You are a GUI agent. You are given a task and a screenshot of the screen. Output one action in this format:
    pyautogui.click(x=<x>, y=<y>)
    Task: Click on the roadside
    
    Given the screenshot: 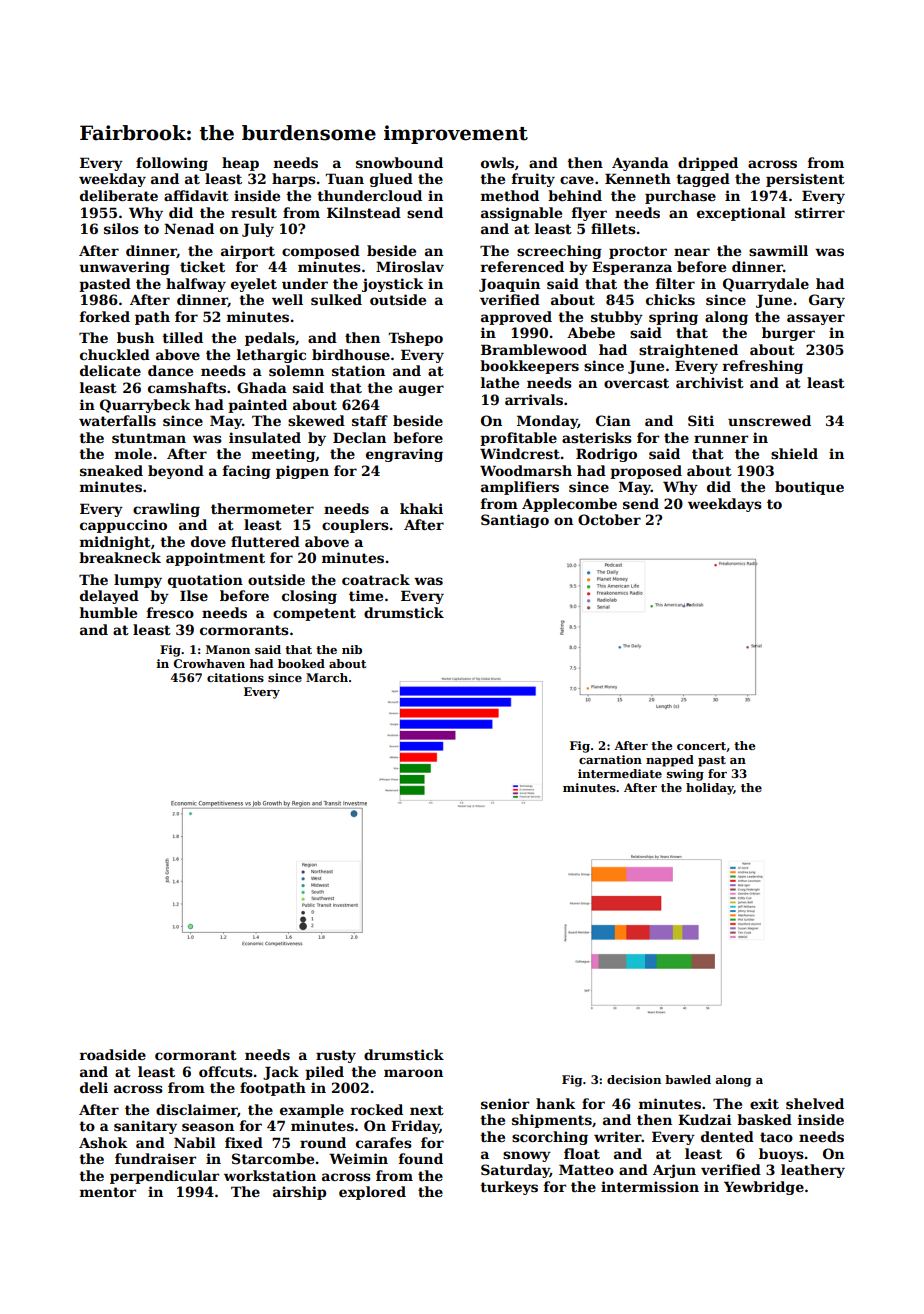 What is the action you would take?
    pyautogui.click(x=113, y=1054)
